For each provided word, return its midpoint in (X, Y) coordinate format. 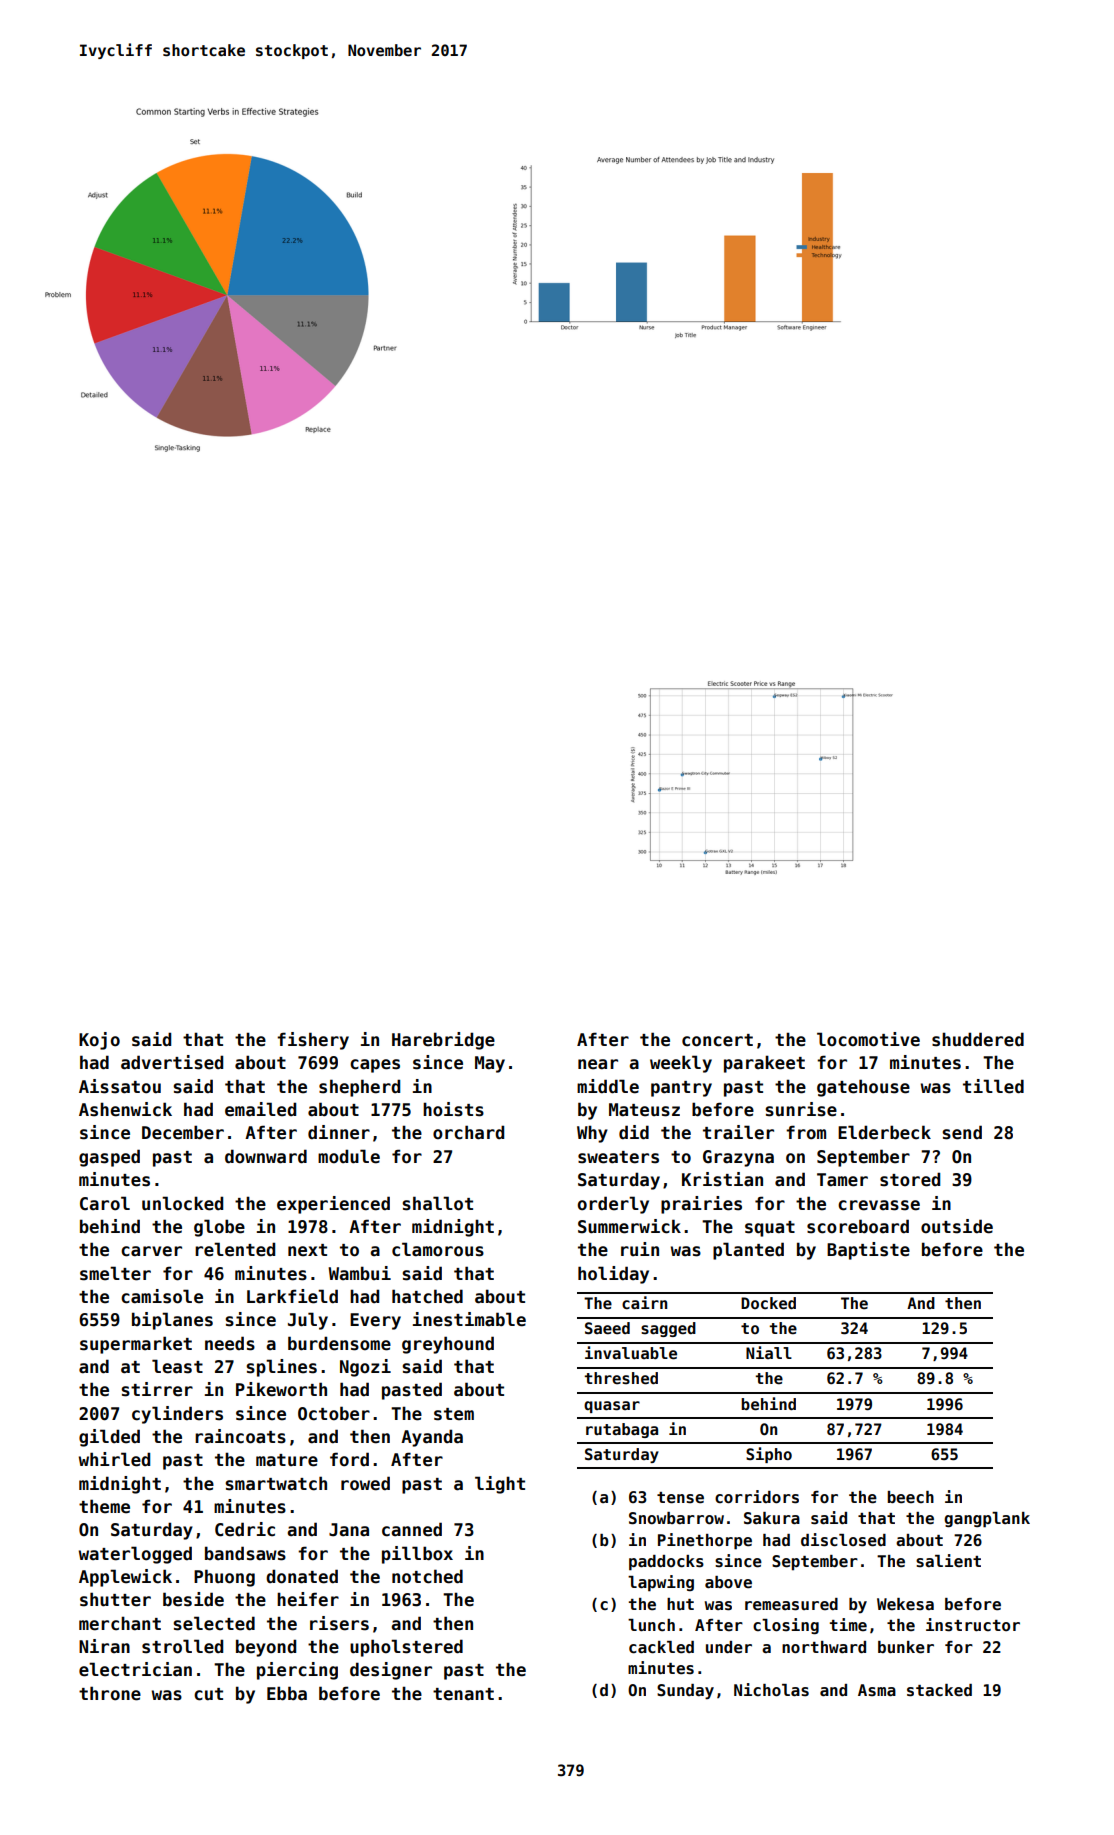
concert (717, 1040)
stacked (939, 1690)
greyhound (448, 1345)
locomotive (868, 1039)
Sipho (769, 1455)
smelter (115, 1273)
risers (339, 1623)
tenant (463, 1694)
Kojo (99, 1041)
